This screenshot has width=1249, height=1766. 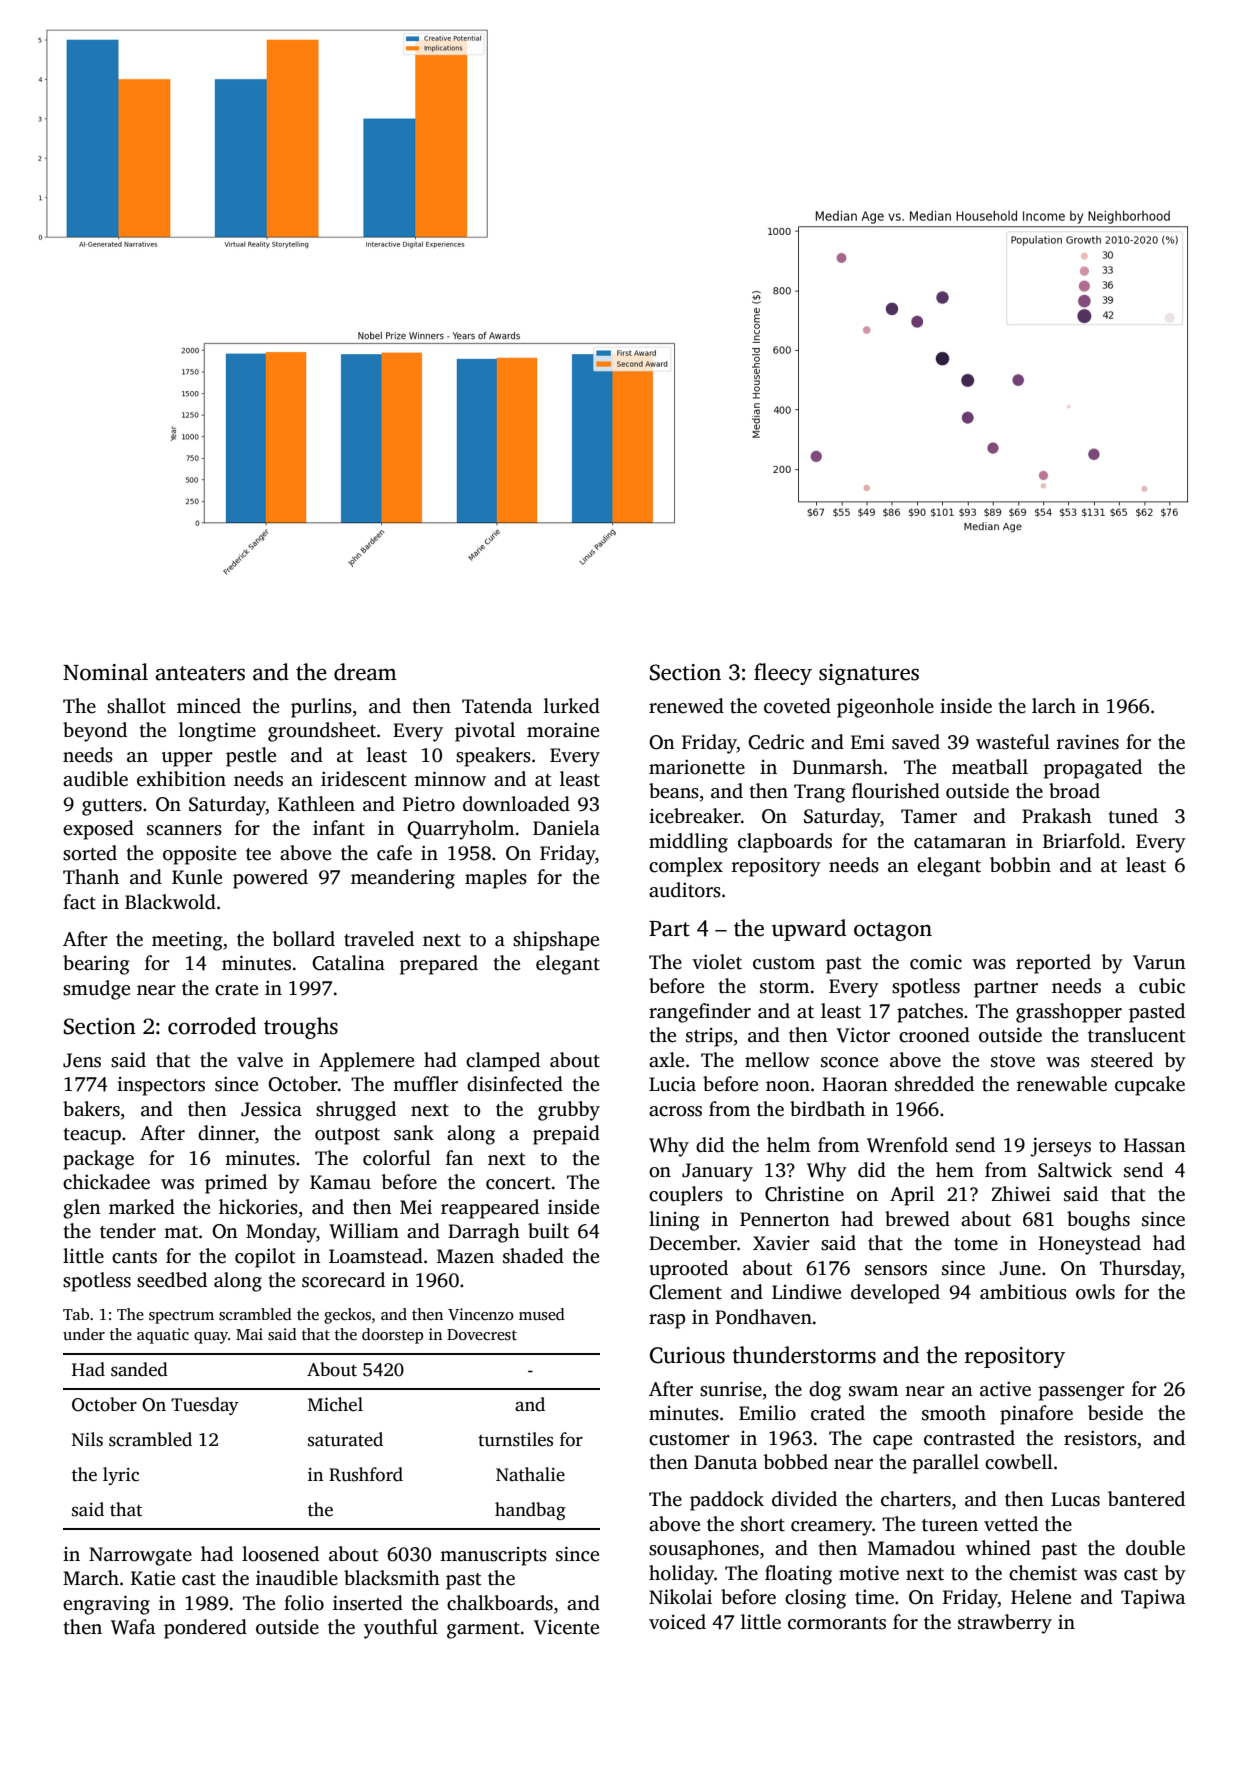 I want to click on mused, so click(x=542, y=1314).
